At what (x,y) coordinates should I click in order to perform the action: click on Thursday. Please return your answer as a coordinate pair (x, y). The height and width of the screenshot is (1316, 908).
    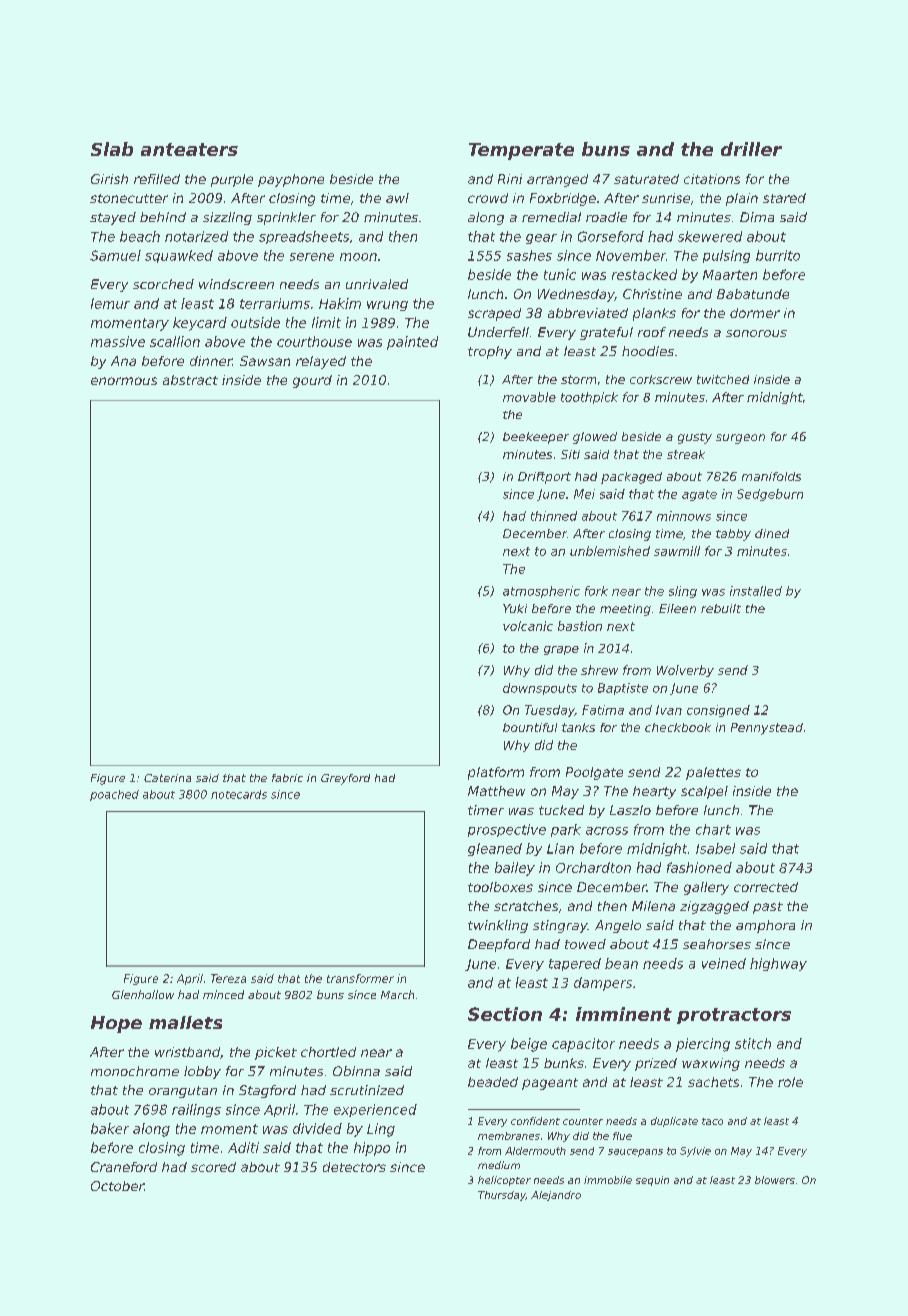
    Looking at the image, I should click on (502, 1196).
